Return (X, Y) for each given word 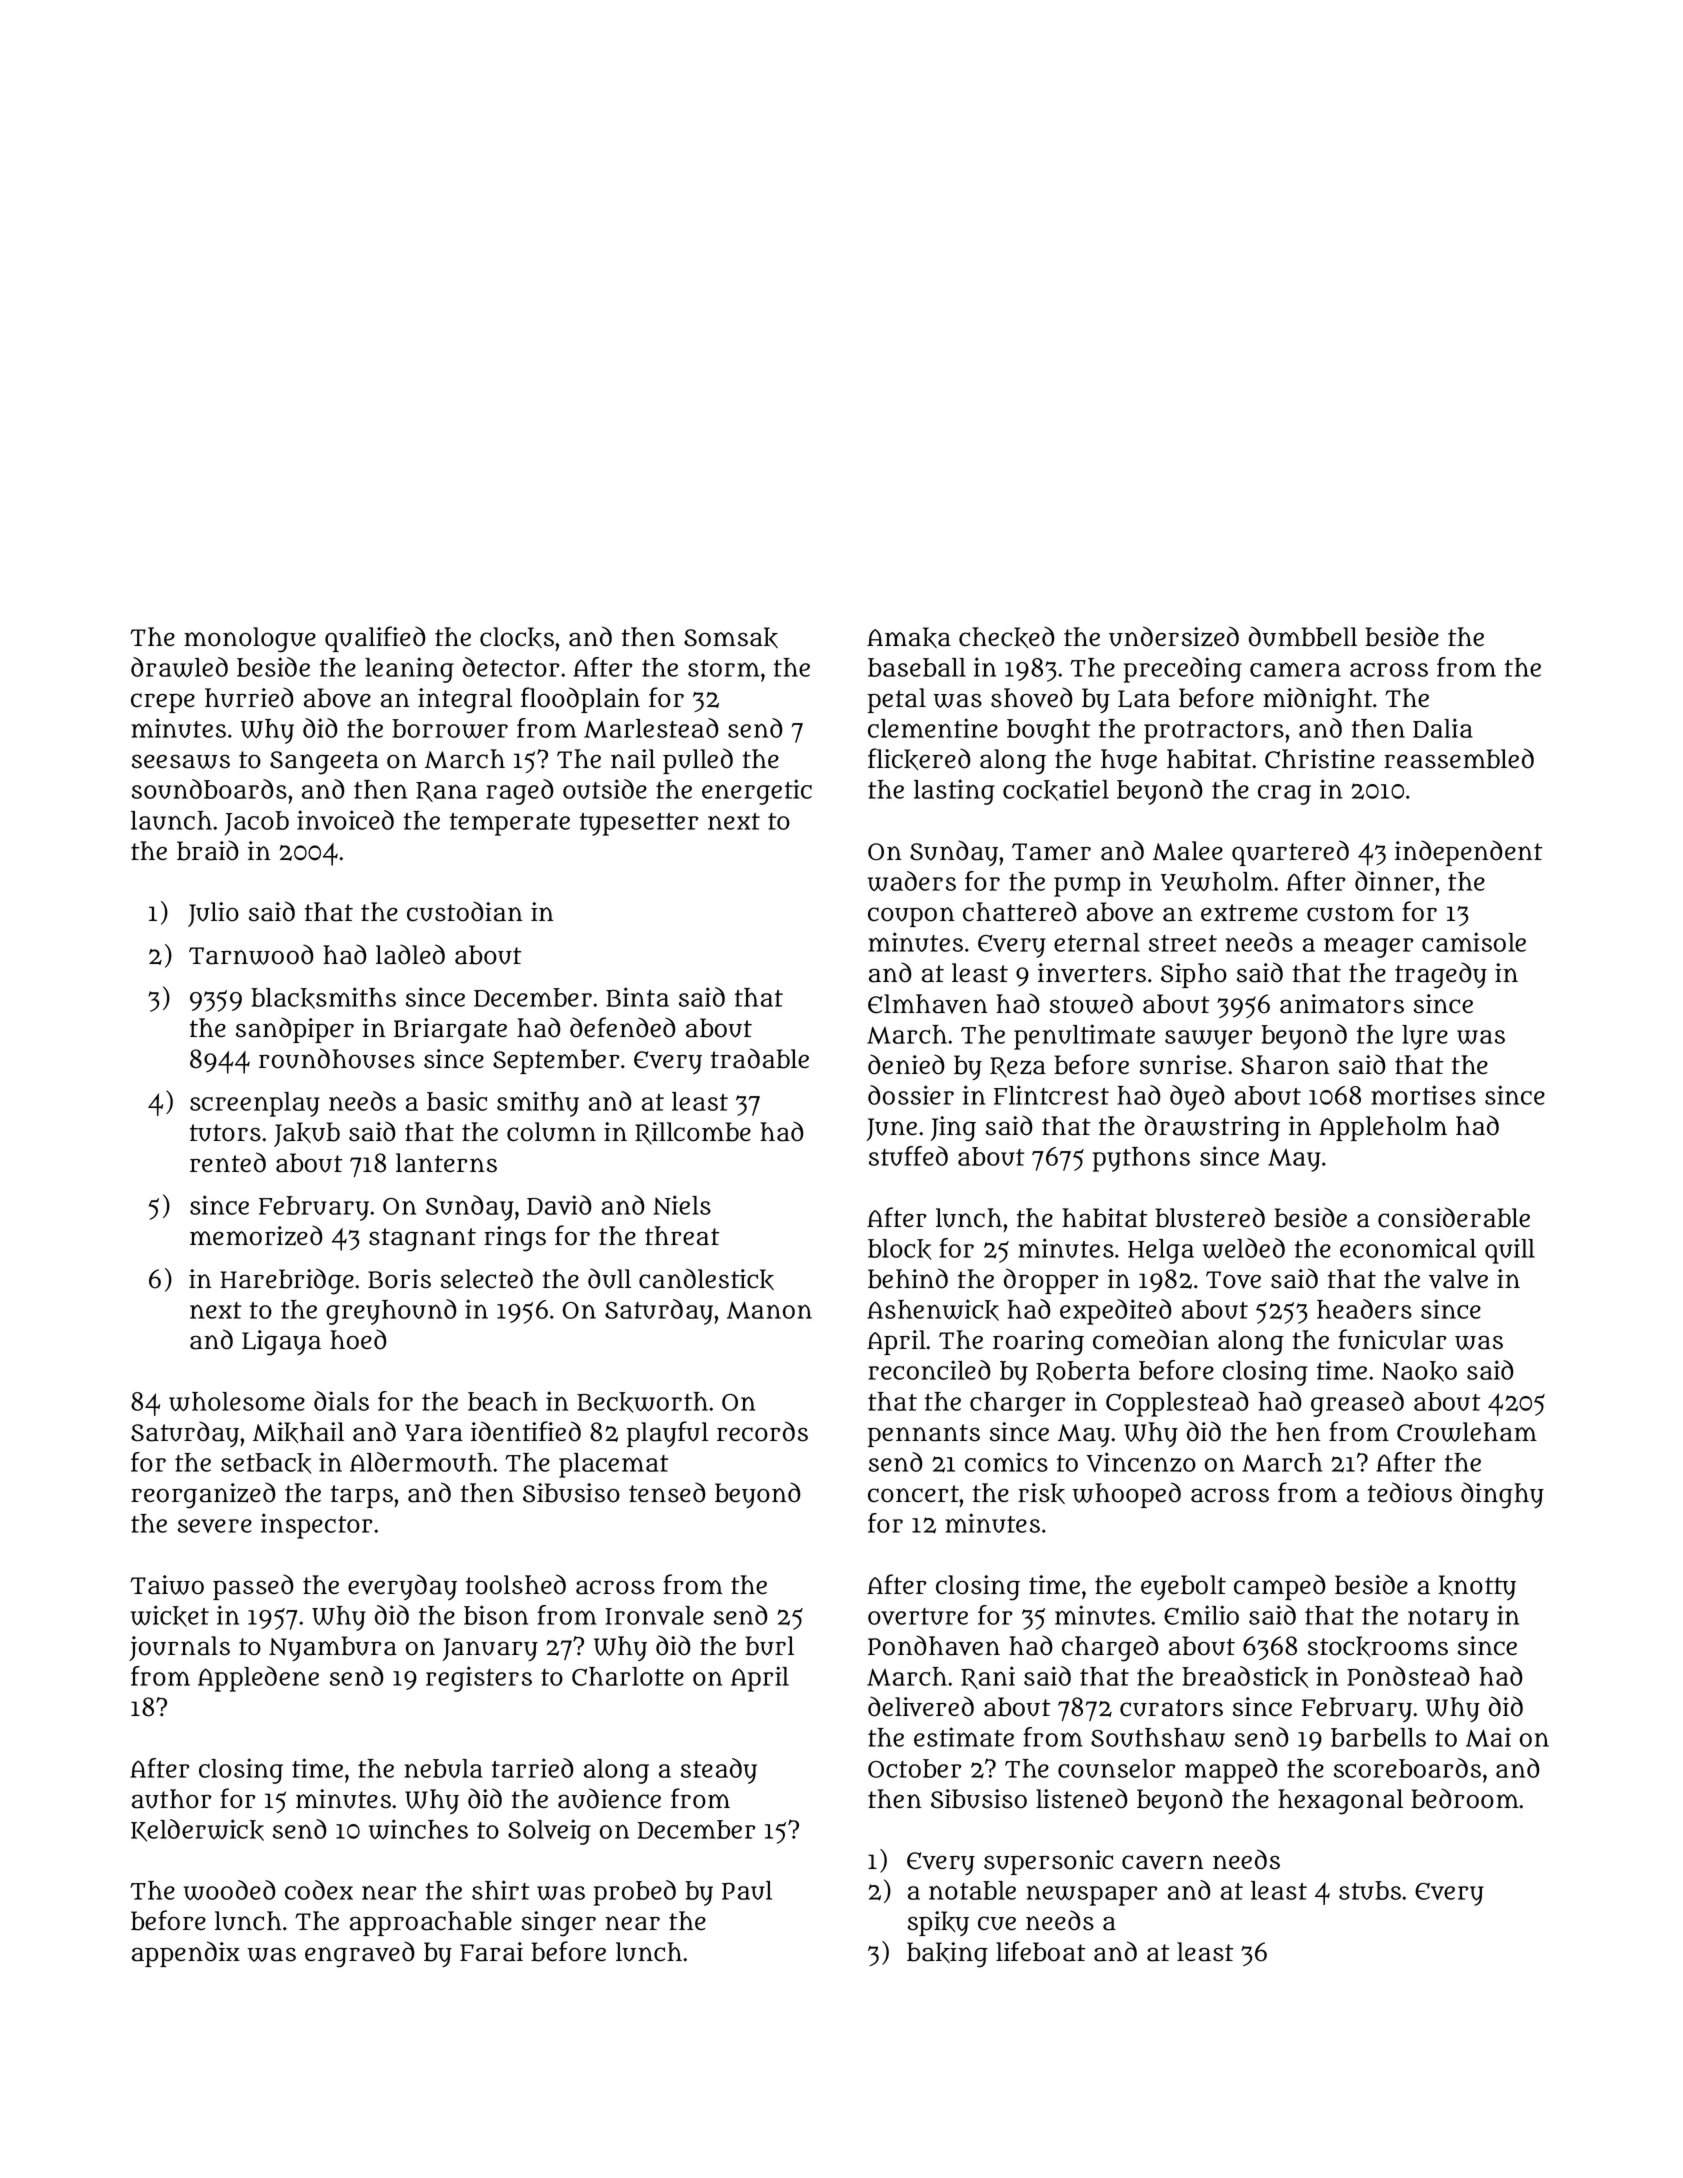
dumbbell (1303, 636)
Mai (1488, 1737)
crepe (163, 703)
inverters (1092, 973)
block (899, 1249)
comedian (1151, 1339)
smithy (538, 1104)
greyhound (391, 1312)
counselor (1117, 1768)
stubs (1370, 1890)
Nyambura (333, 1648)
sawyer (1209, 1040)
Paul (747, 1890)
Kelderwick (197, 1830)
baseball (917, 667)
